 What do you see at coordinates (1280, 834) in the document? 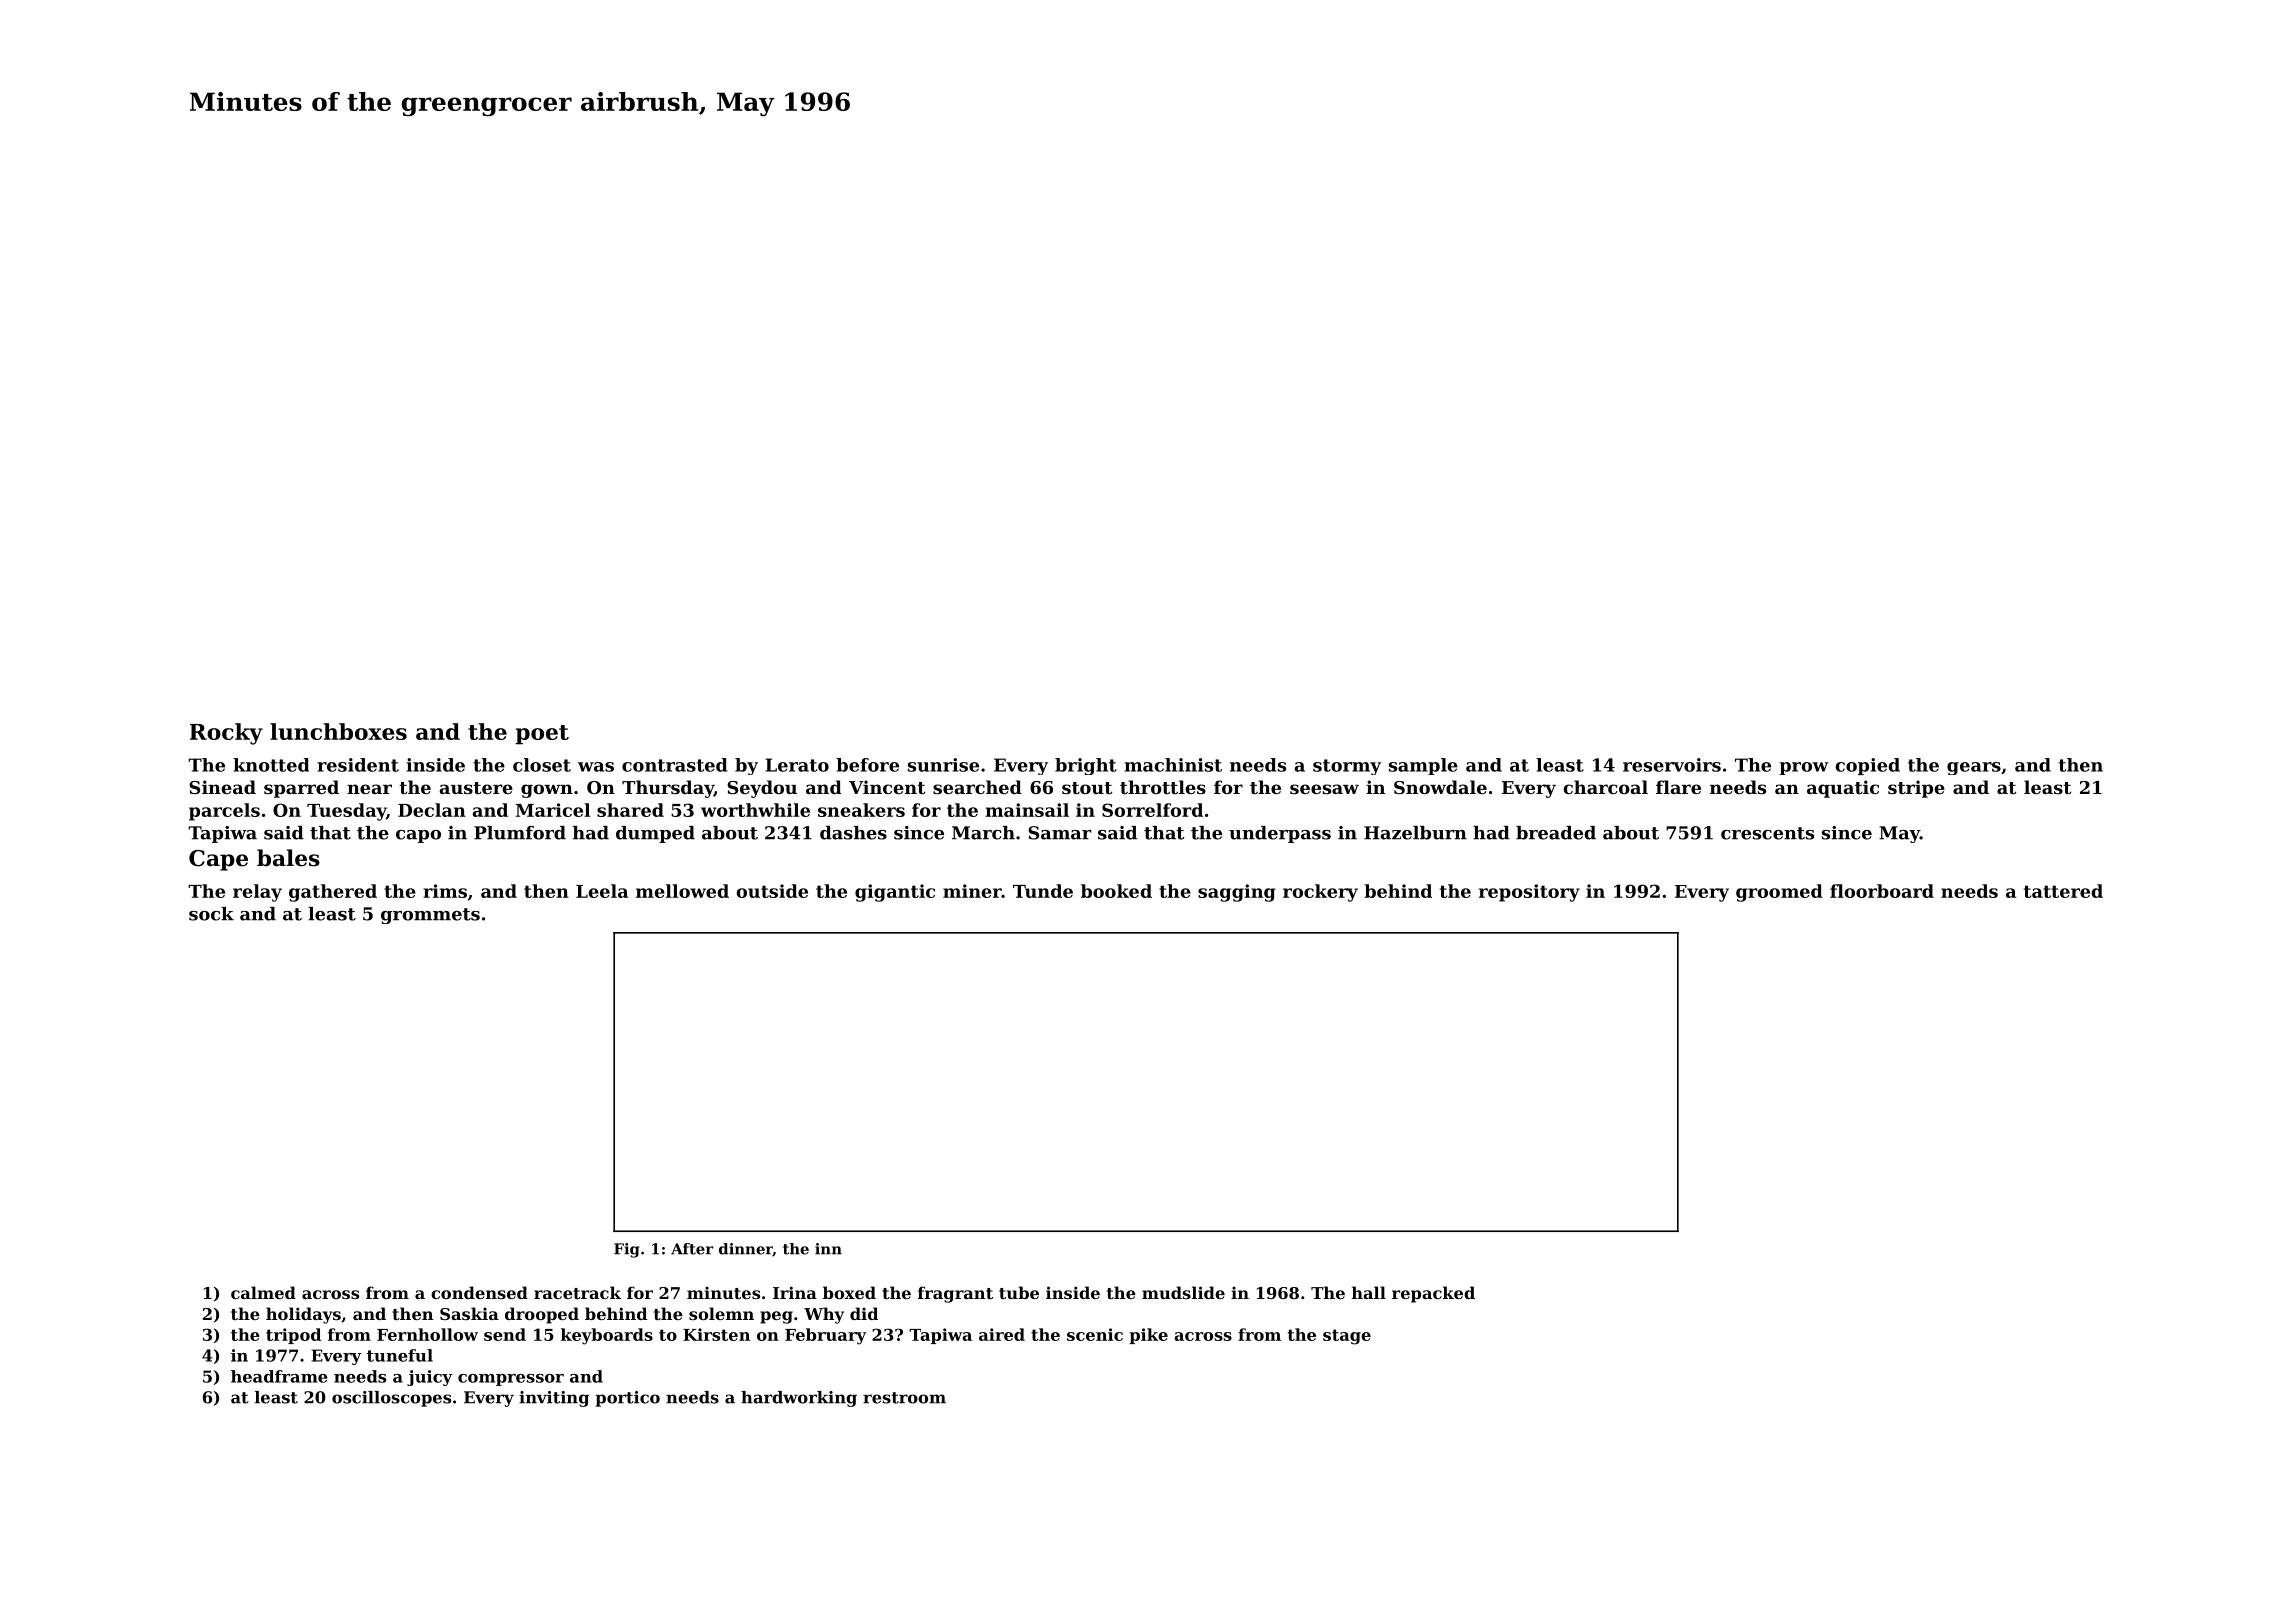
I see `underpass` at bounding box center [1280, 834].
